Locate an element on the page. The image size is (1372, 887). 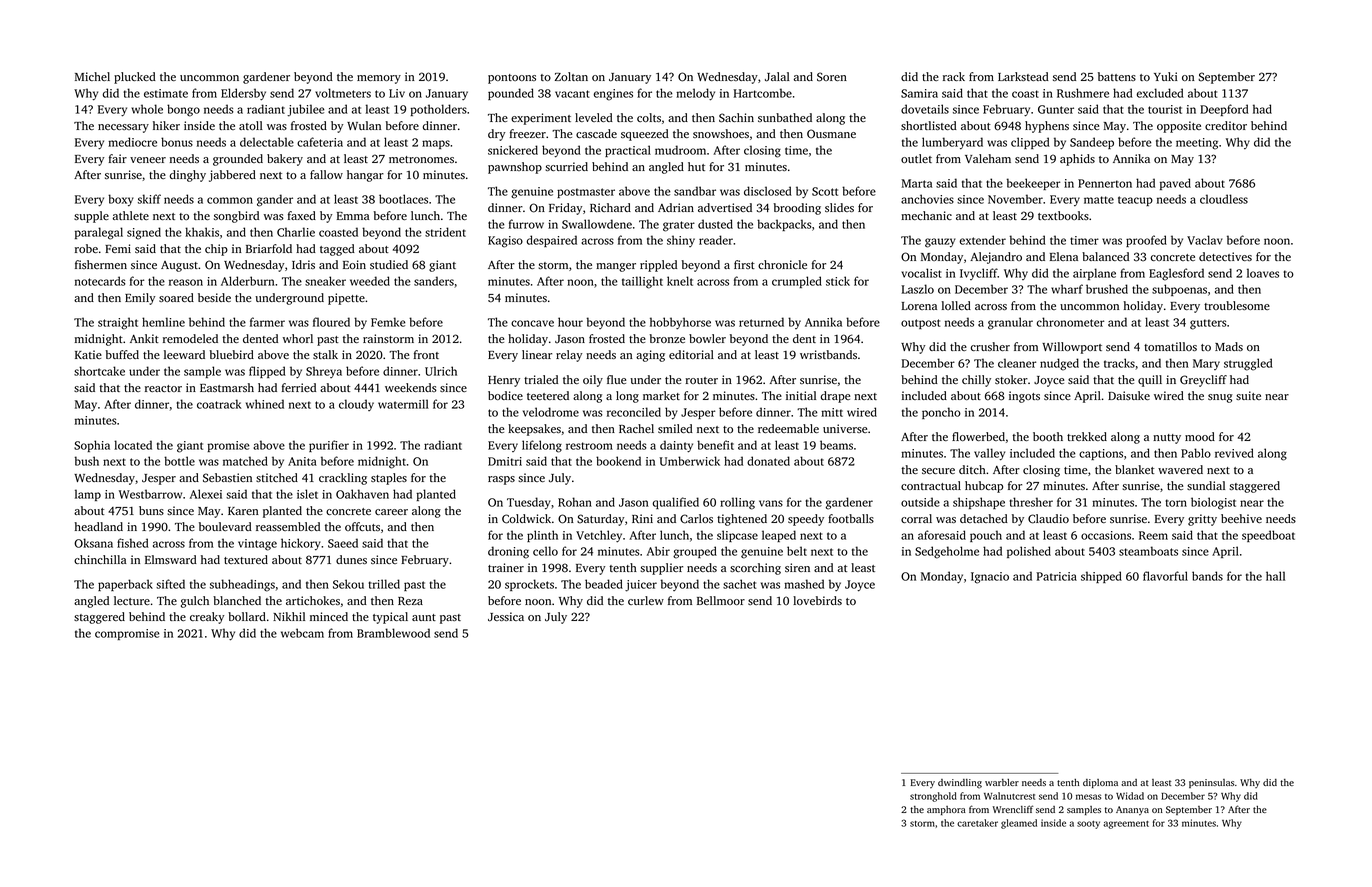
caretaker is located at coordinates (977, 823).
